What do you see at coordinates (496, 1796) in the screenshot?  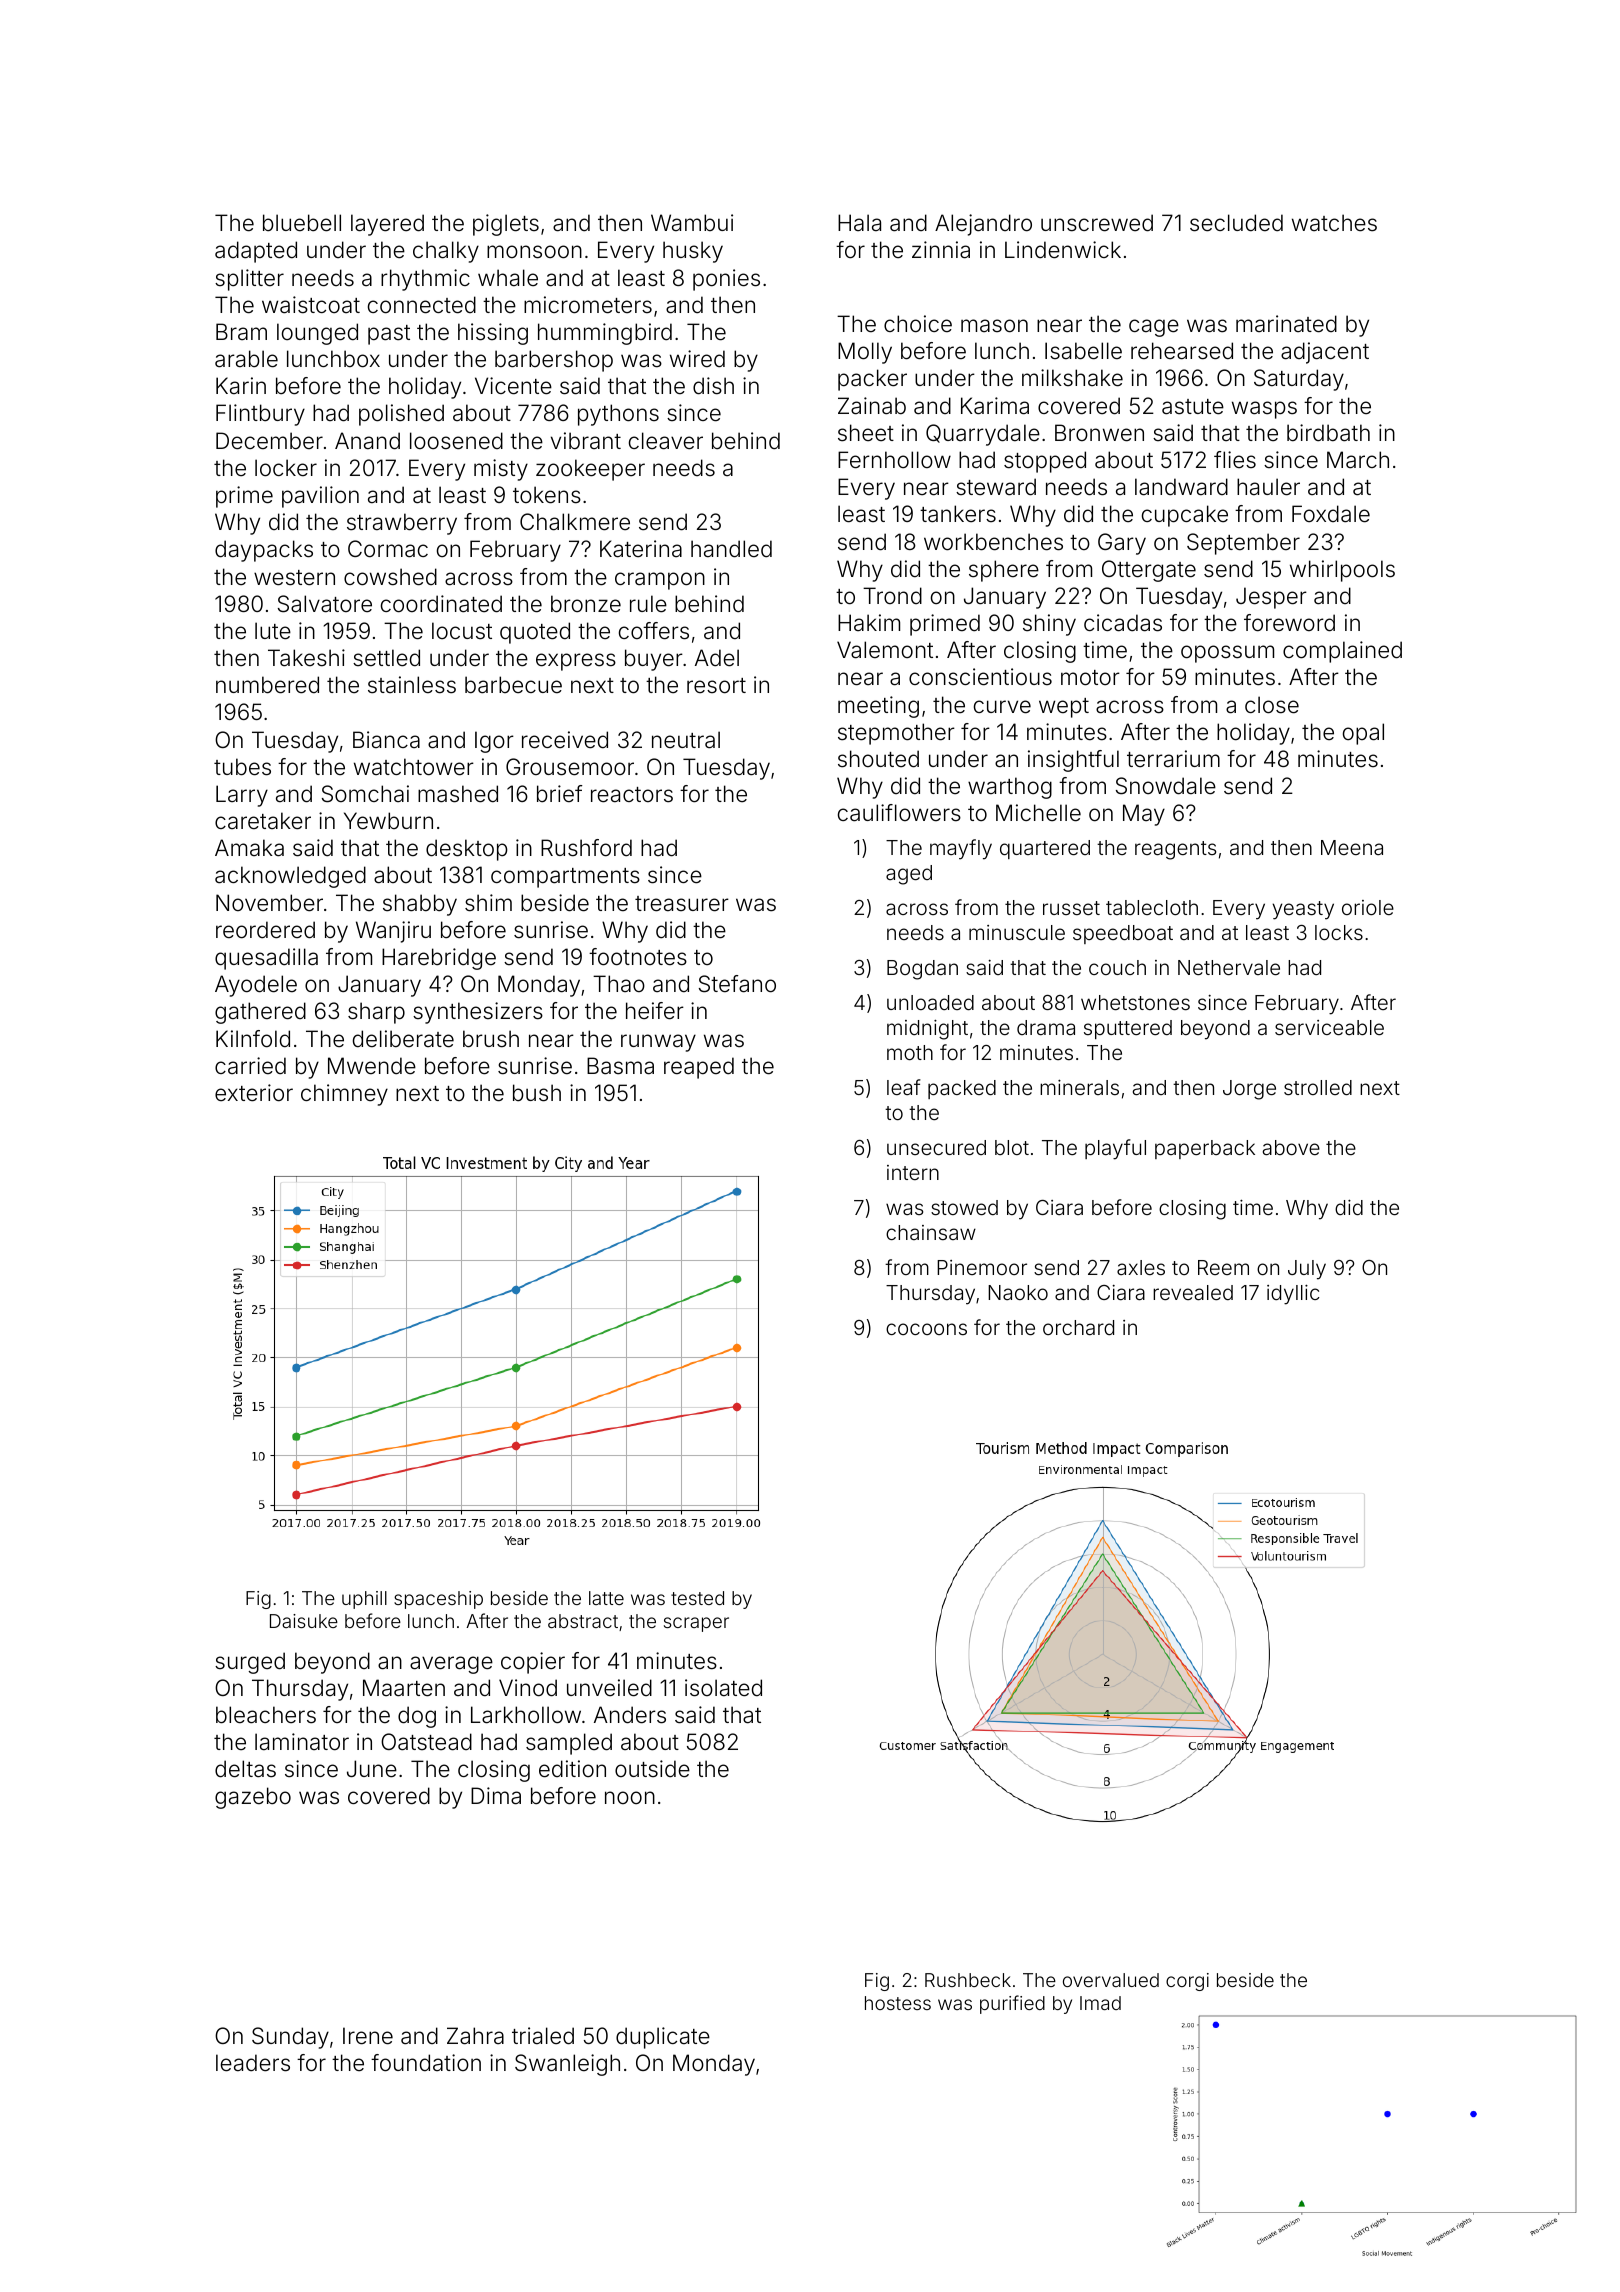 I see `Dima` at bounding box center [496, 1796].
